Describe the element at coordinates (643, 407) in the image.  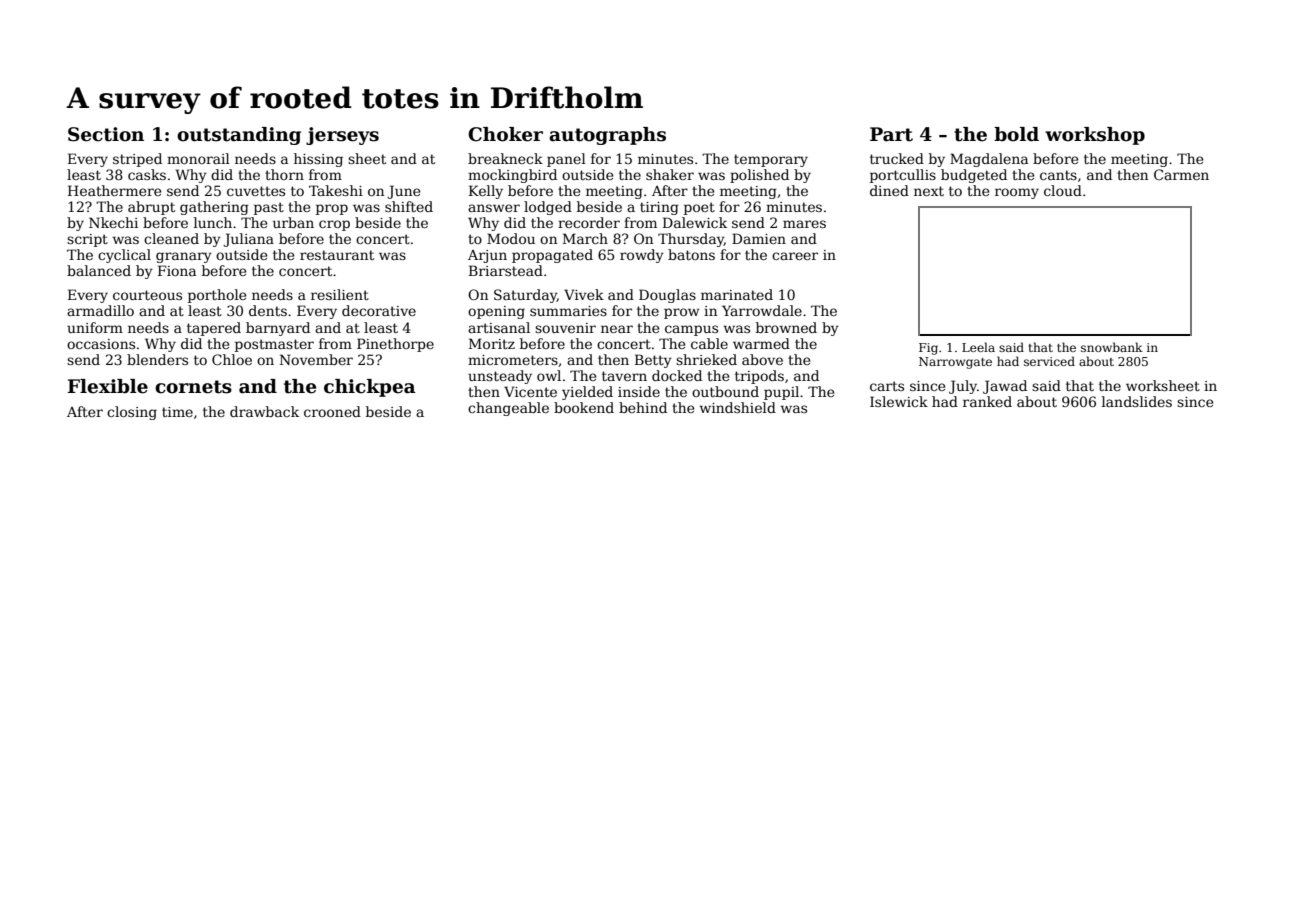
I see `behind` at that location.
